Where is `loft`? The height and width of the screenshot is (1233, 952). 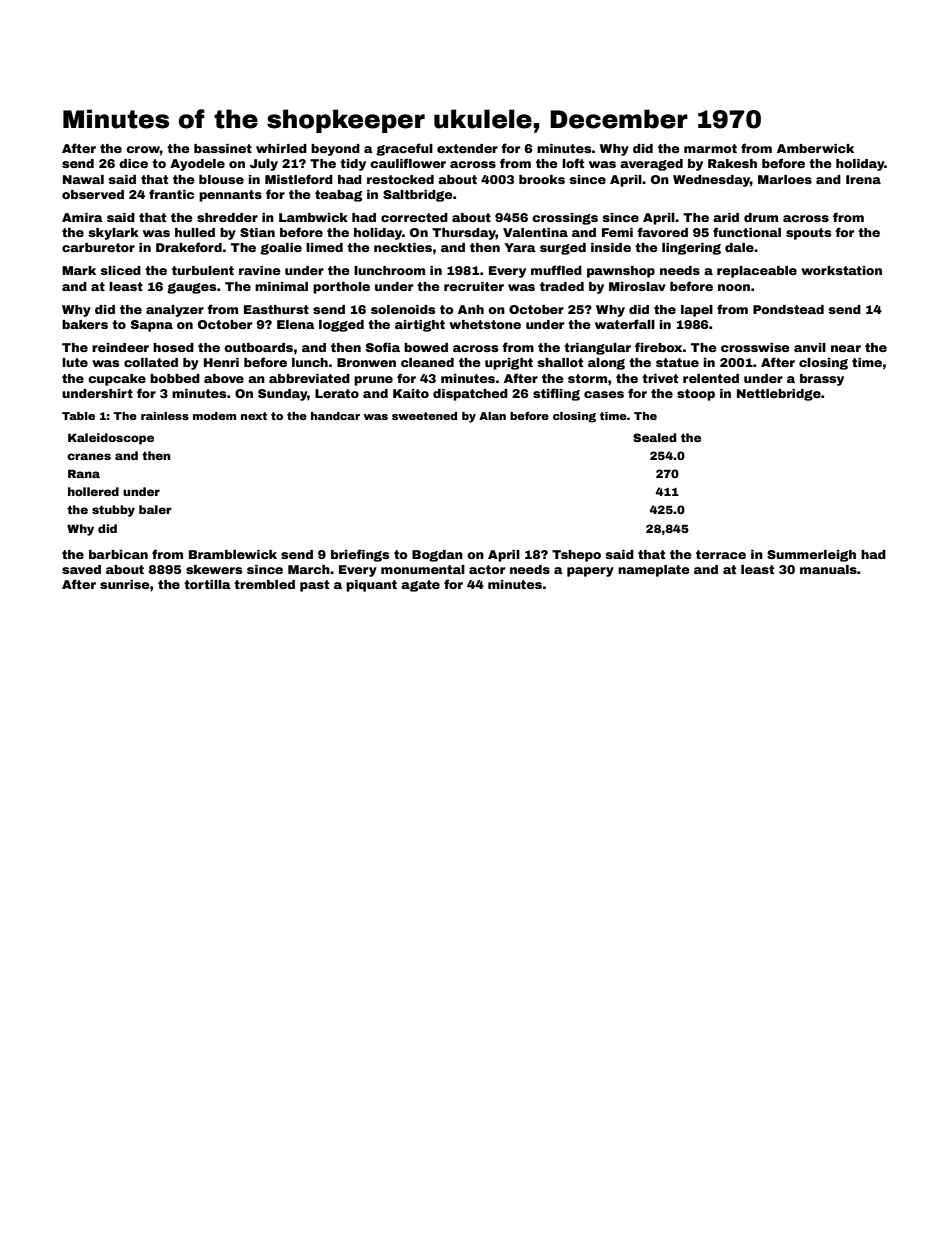
loft is located at coordinates (573, 163).
